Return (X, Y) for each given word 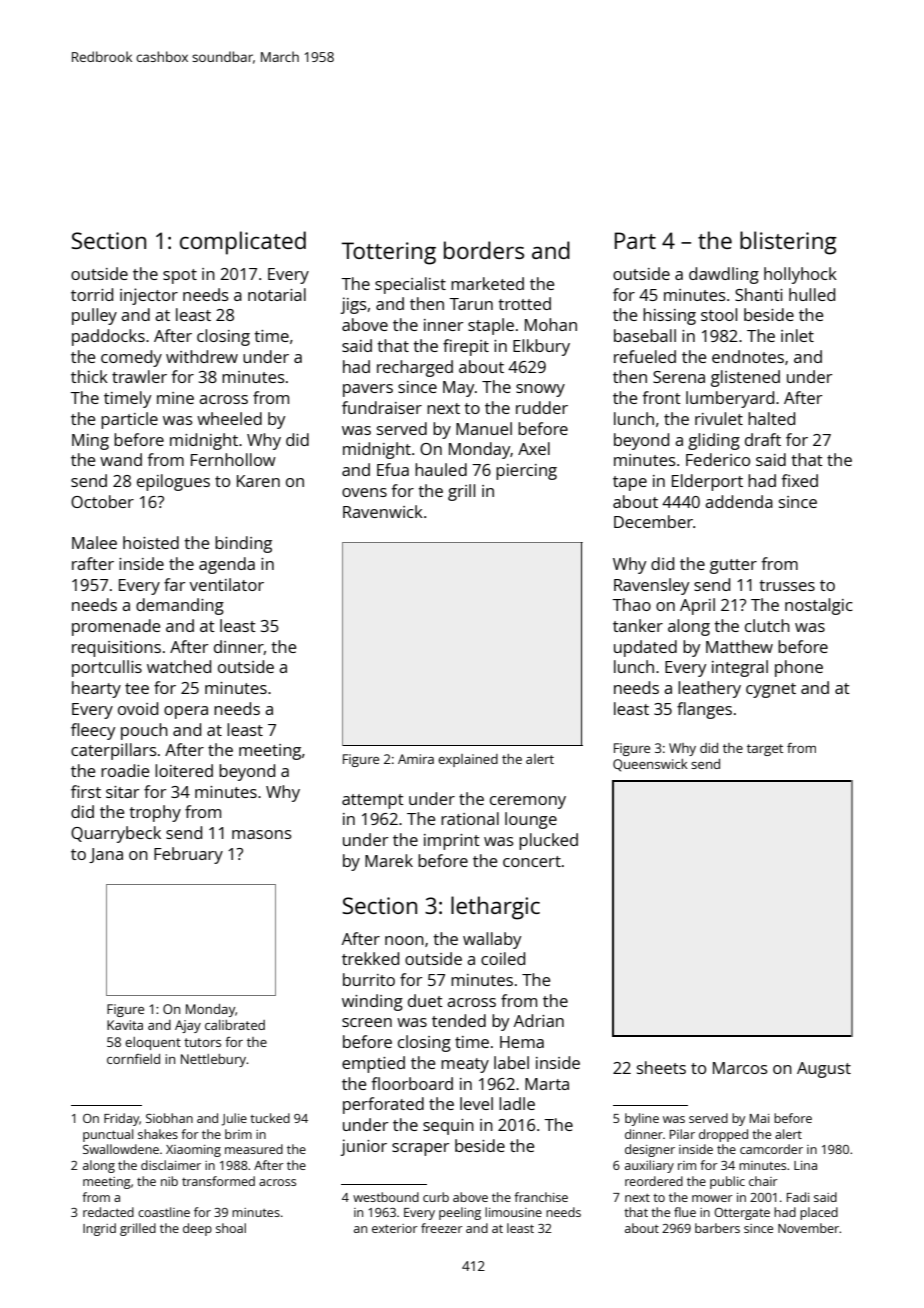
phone (799, 668)
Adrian (539, 1020)
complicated (243, 243)
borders (484, 250)
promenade (116, 627)
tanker (638, 625)
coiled (503, 958)
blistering (788, 243)
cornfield (133, 1059)
